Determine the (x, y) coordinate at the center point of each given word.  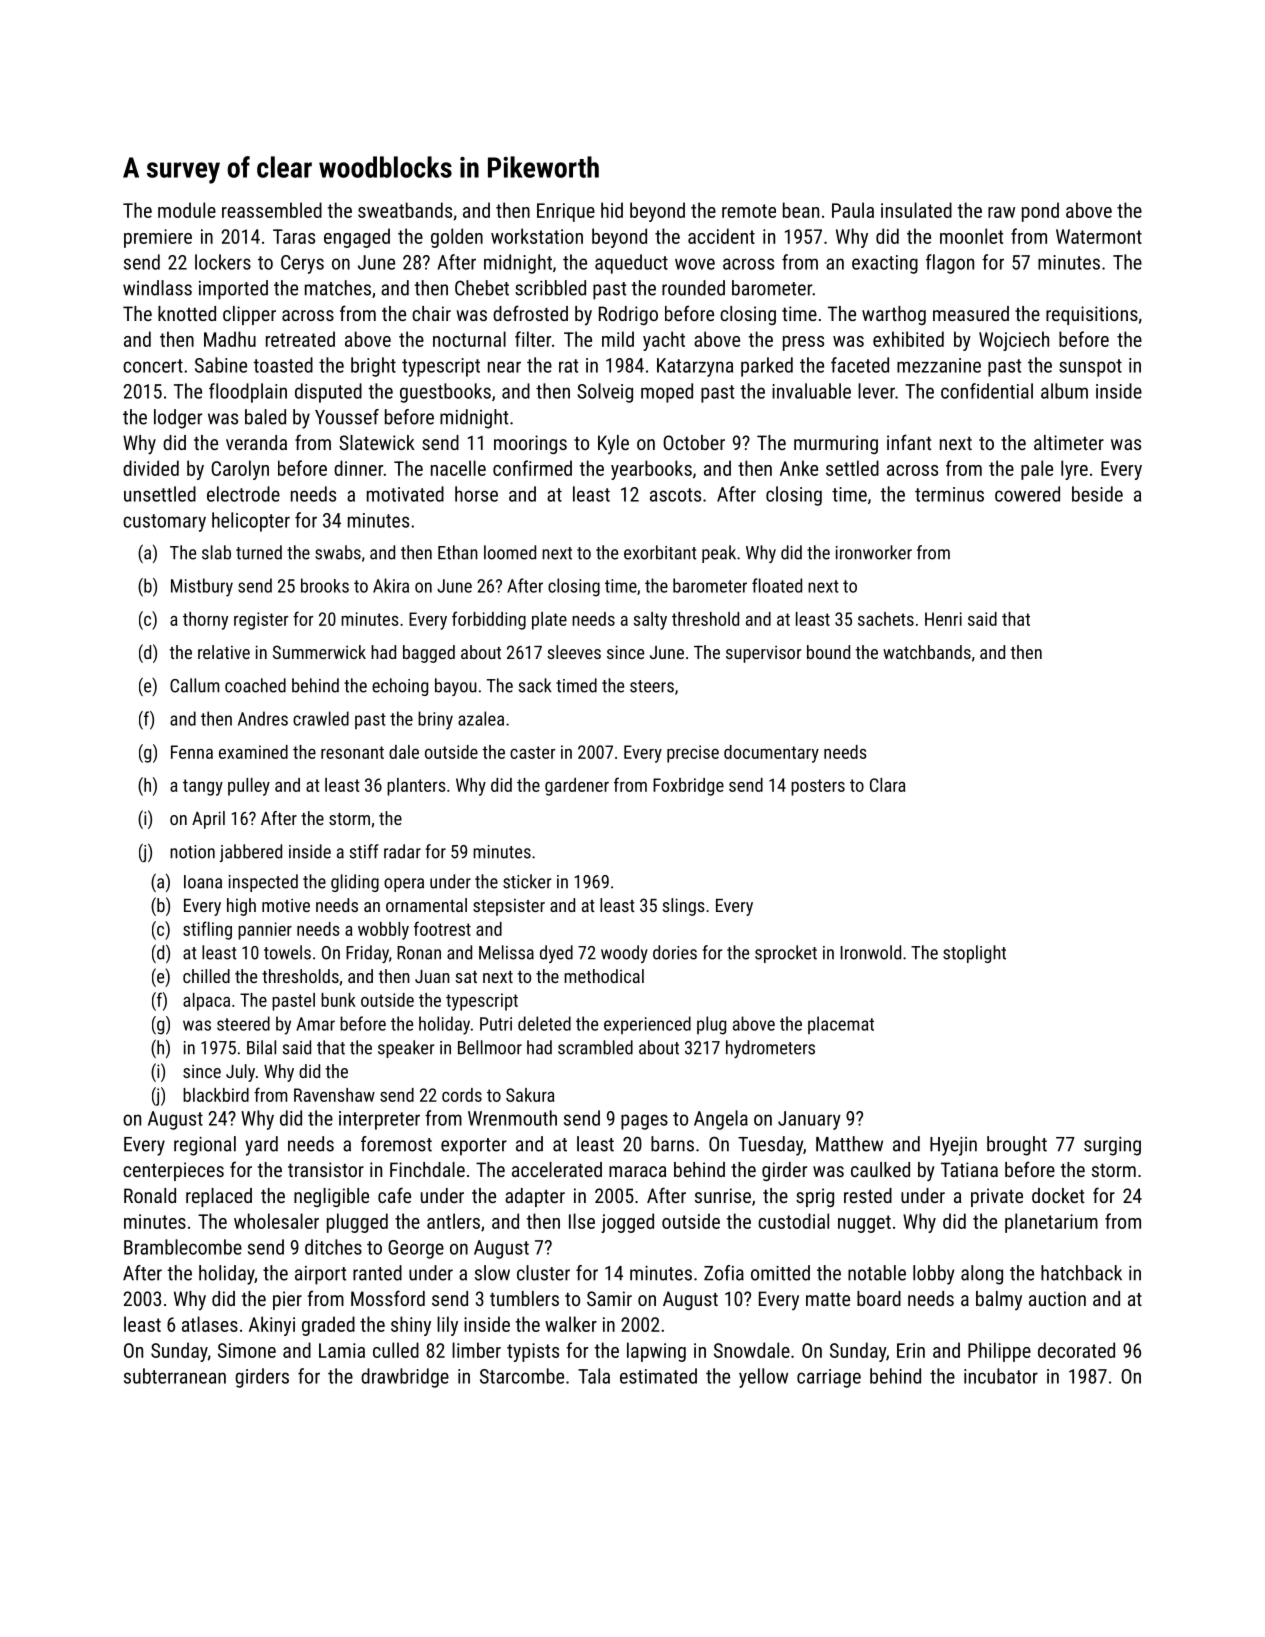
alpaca (206, 1002)
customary (164, 523)
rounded (693, 288)
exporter (474, 1147)
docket (1058, 1195)
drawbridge (405, 1378)
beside (1097, 494)
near (504, 367)
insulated (916, 210)
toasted (283, 365)
